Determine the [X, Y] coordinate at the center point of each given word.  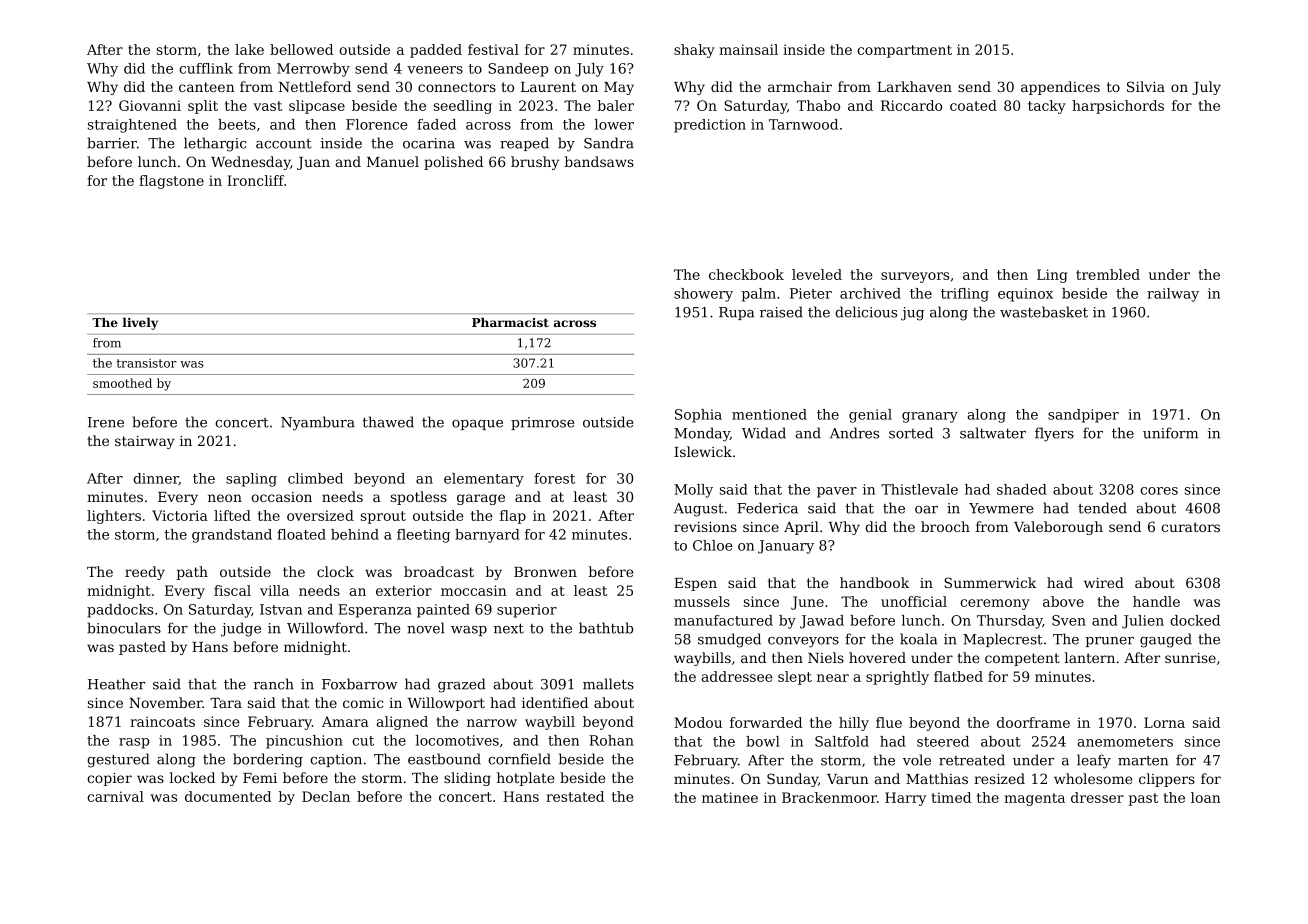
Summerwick [990, 582]
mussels [702, 601]
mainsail [748, 49]
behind [355, 534]
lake [249, 49]
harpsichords [1118, 107]
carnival [115, 796]
